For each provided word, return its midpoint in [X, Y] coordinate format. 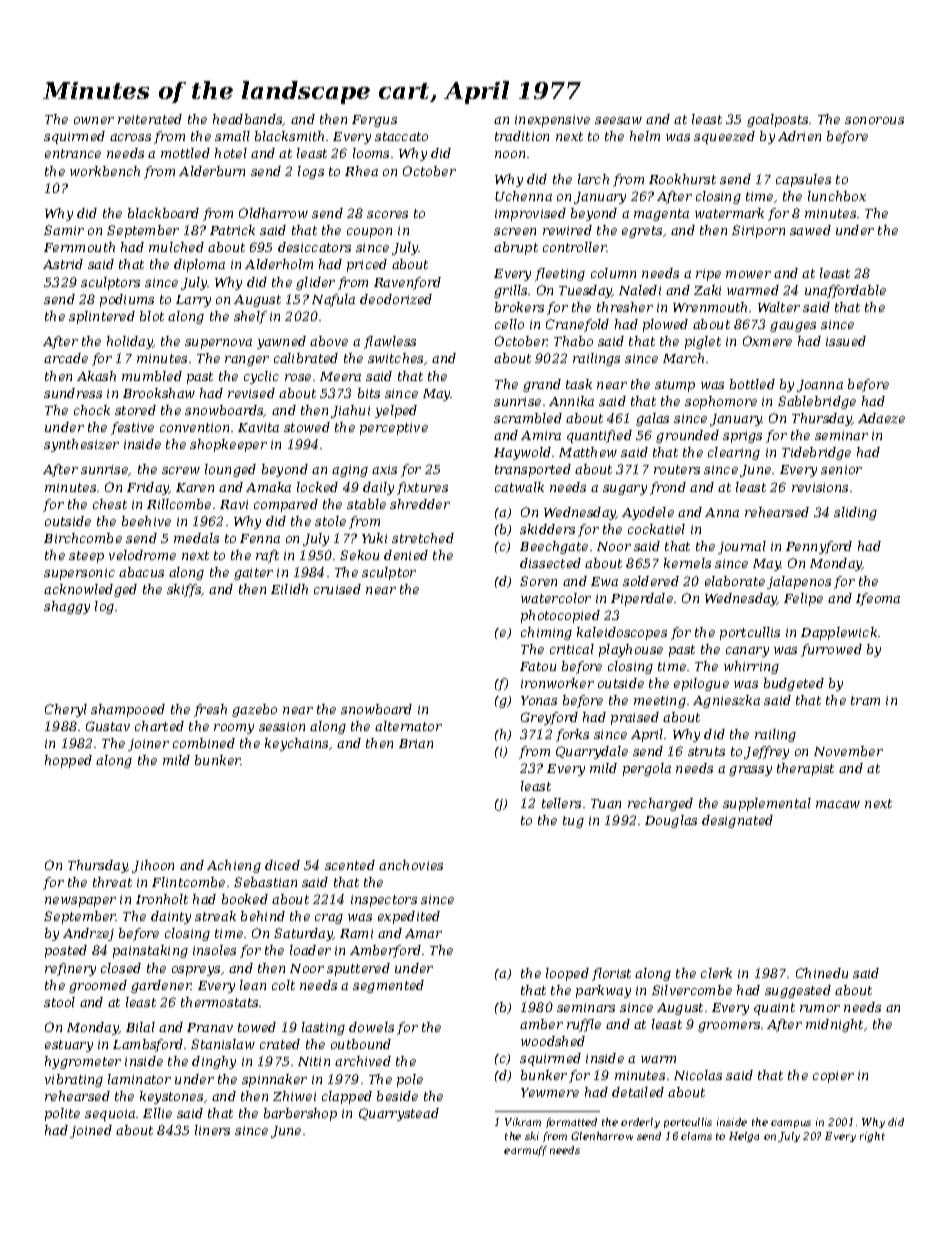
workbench [105, 171]
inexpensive [552, 121]
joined [91, 1131]
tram [865, 700]
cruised [337, 589]
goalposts [777, 120]
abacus [141, 572]
